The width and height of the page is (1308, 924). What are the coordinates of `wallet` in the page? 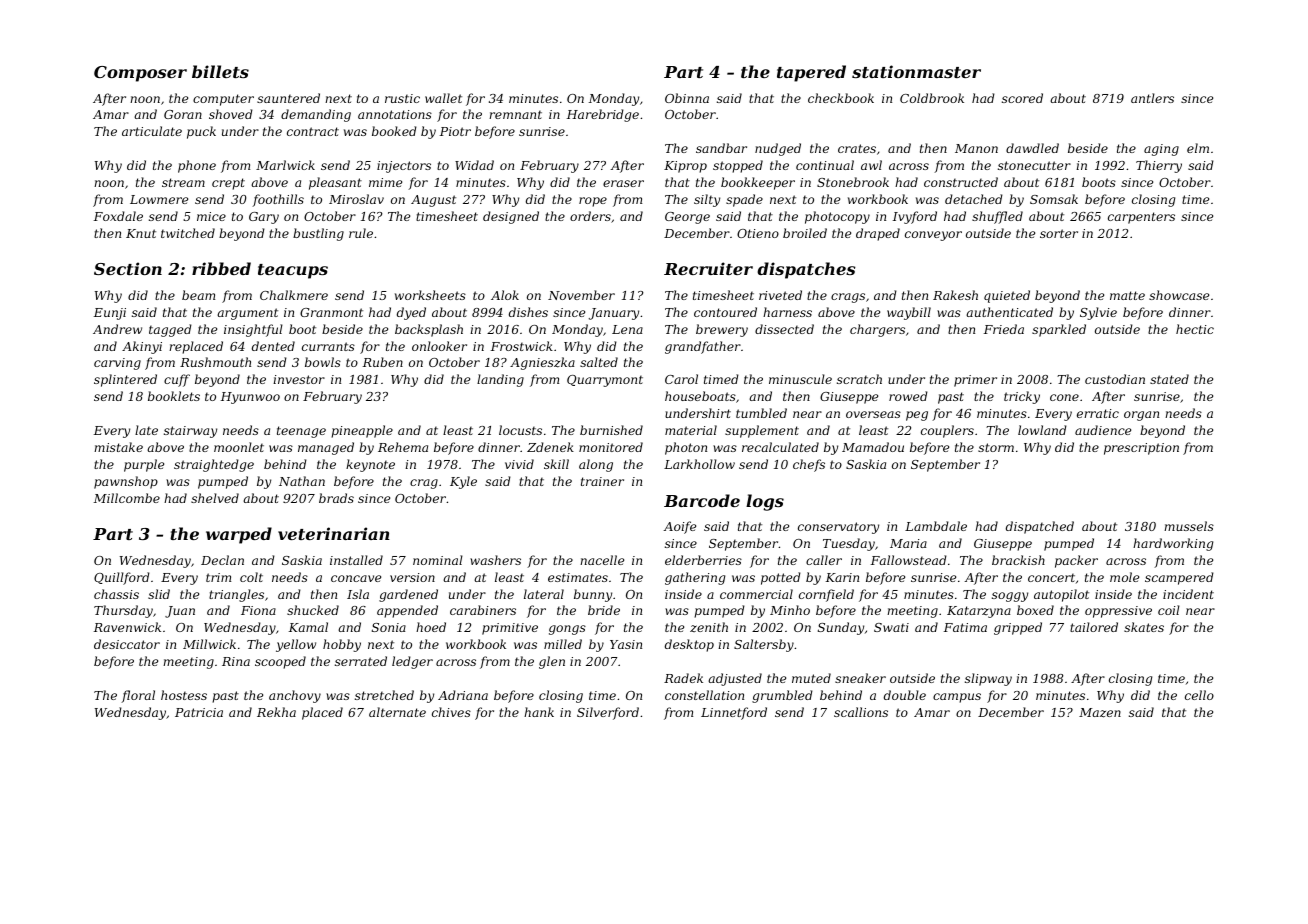 It's located at (443, 98).
